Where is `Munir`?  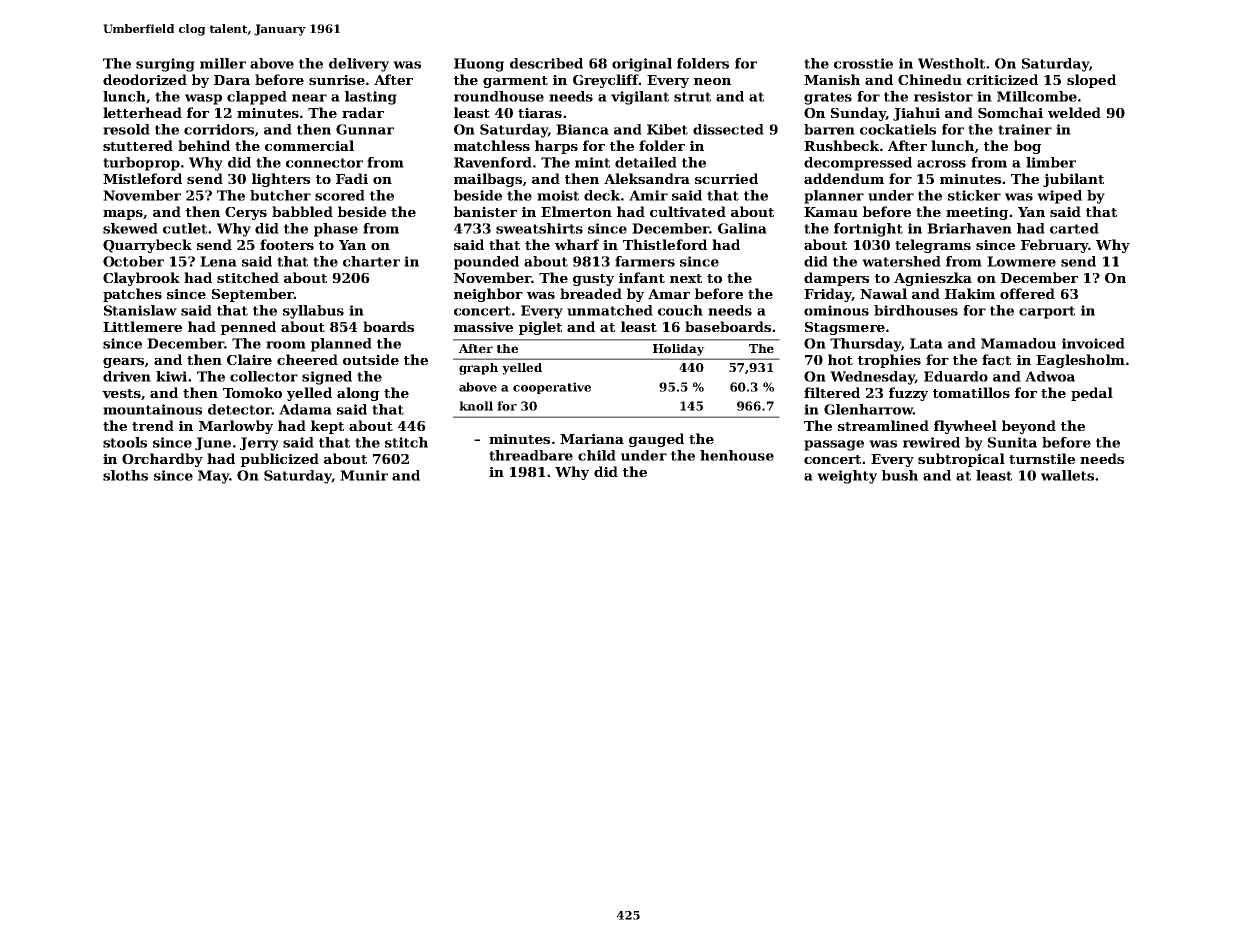 Munir is located at coordinates (364, 475).
